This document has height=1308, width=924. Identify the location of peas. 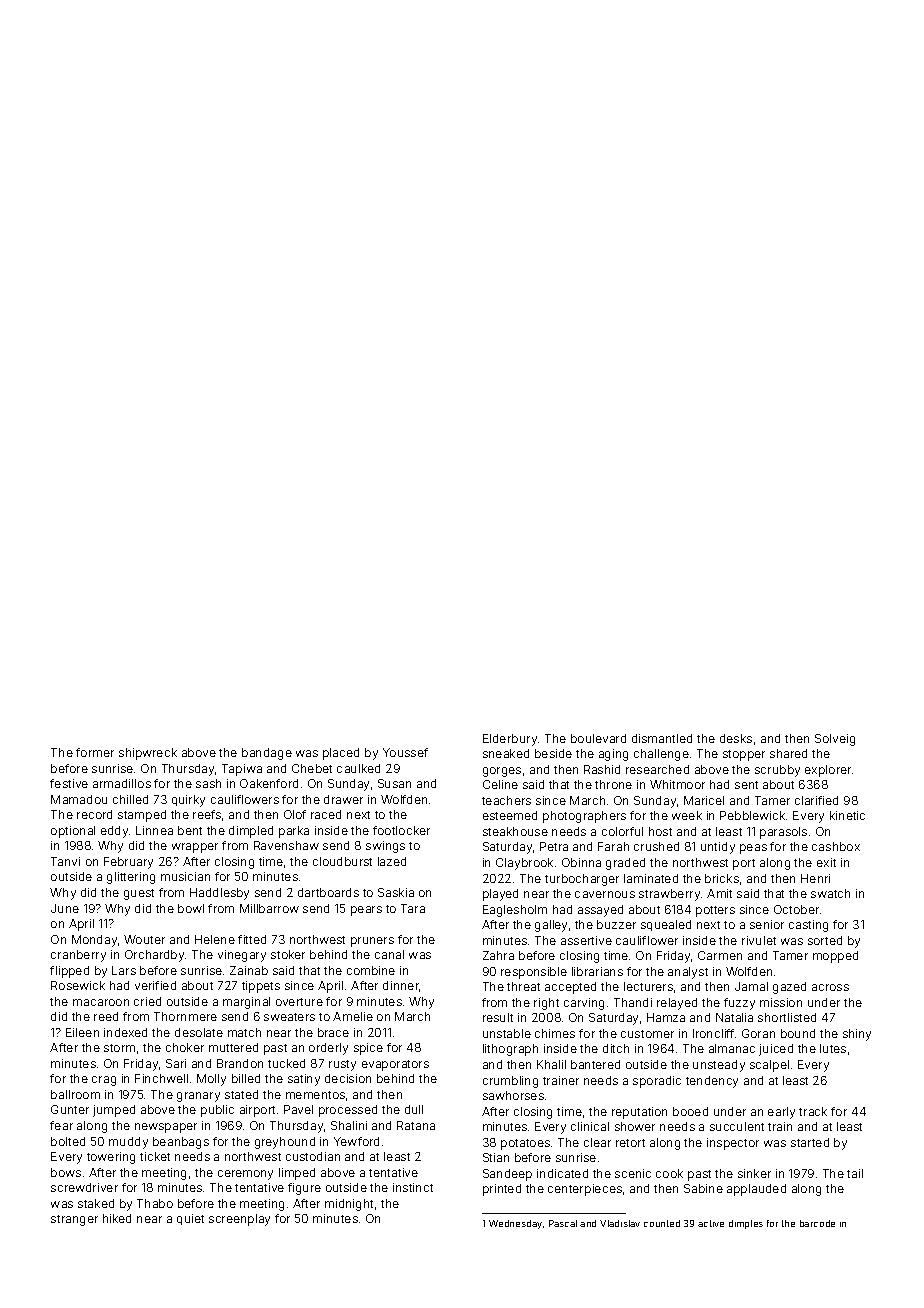
(753, 849).
